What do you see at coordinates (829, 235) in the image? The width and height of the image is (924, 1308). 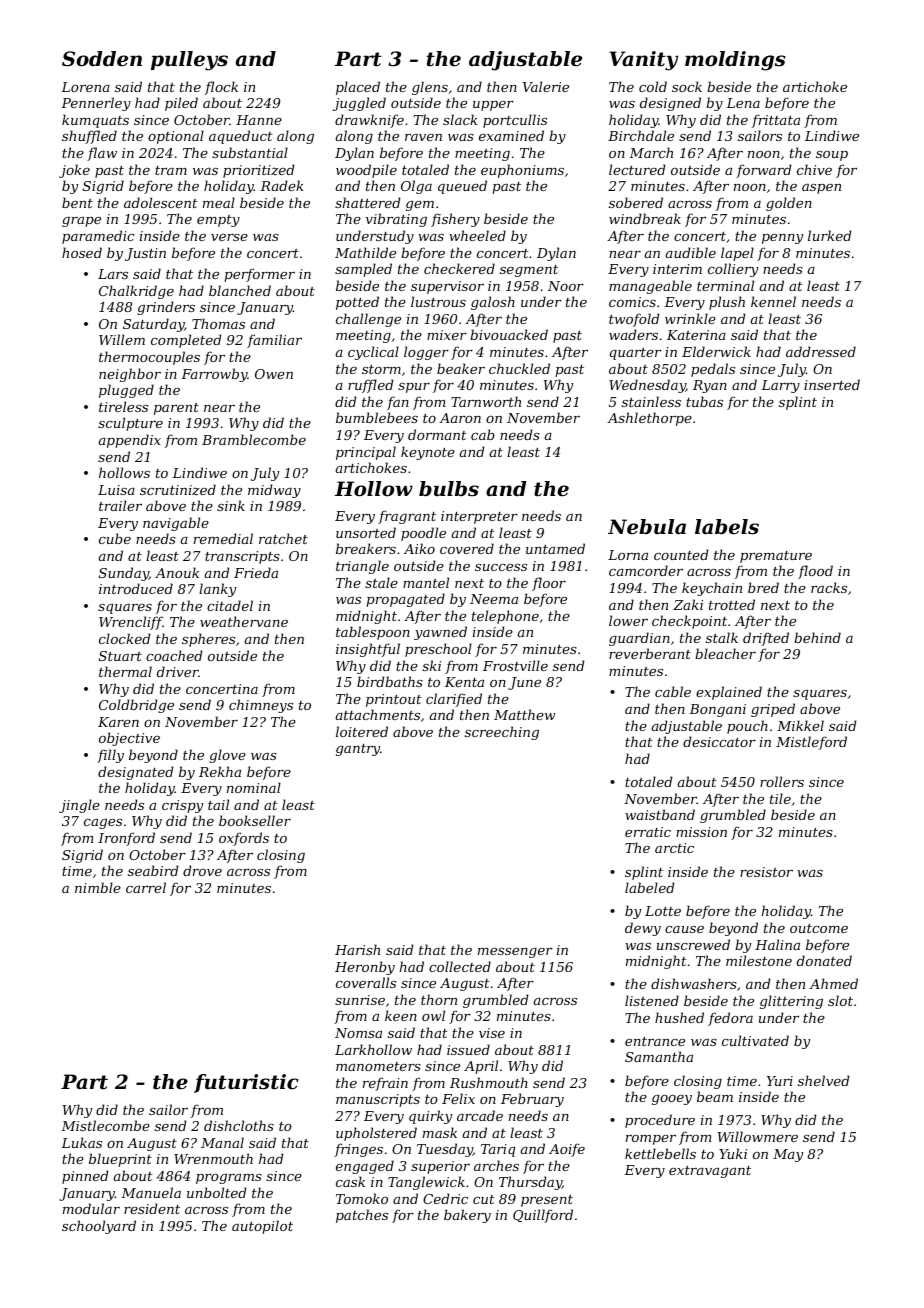 I see `lurked` at bounding box center [829, 235].
